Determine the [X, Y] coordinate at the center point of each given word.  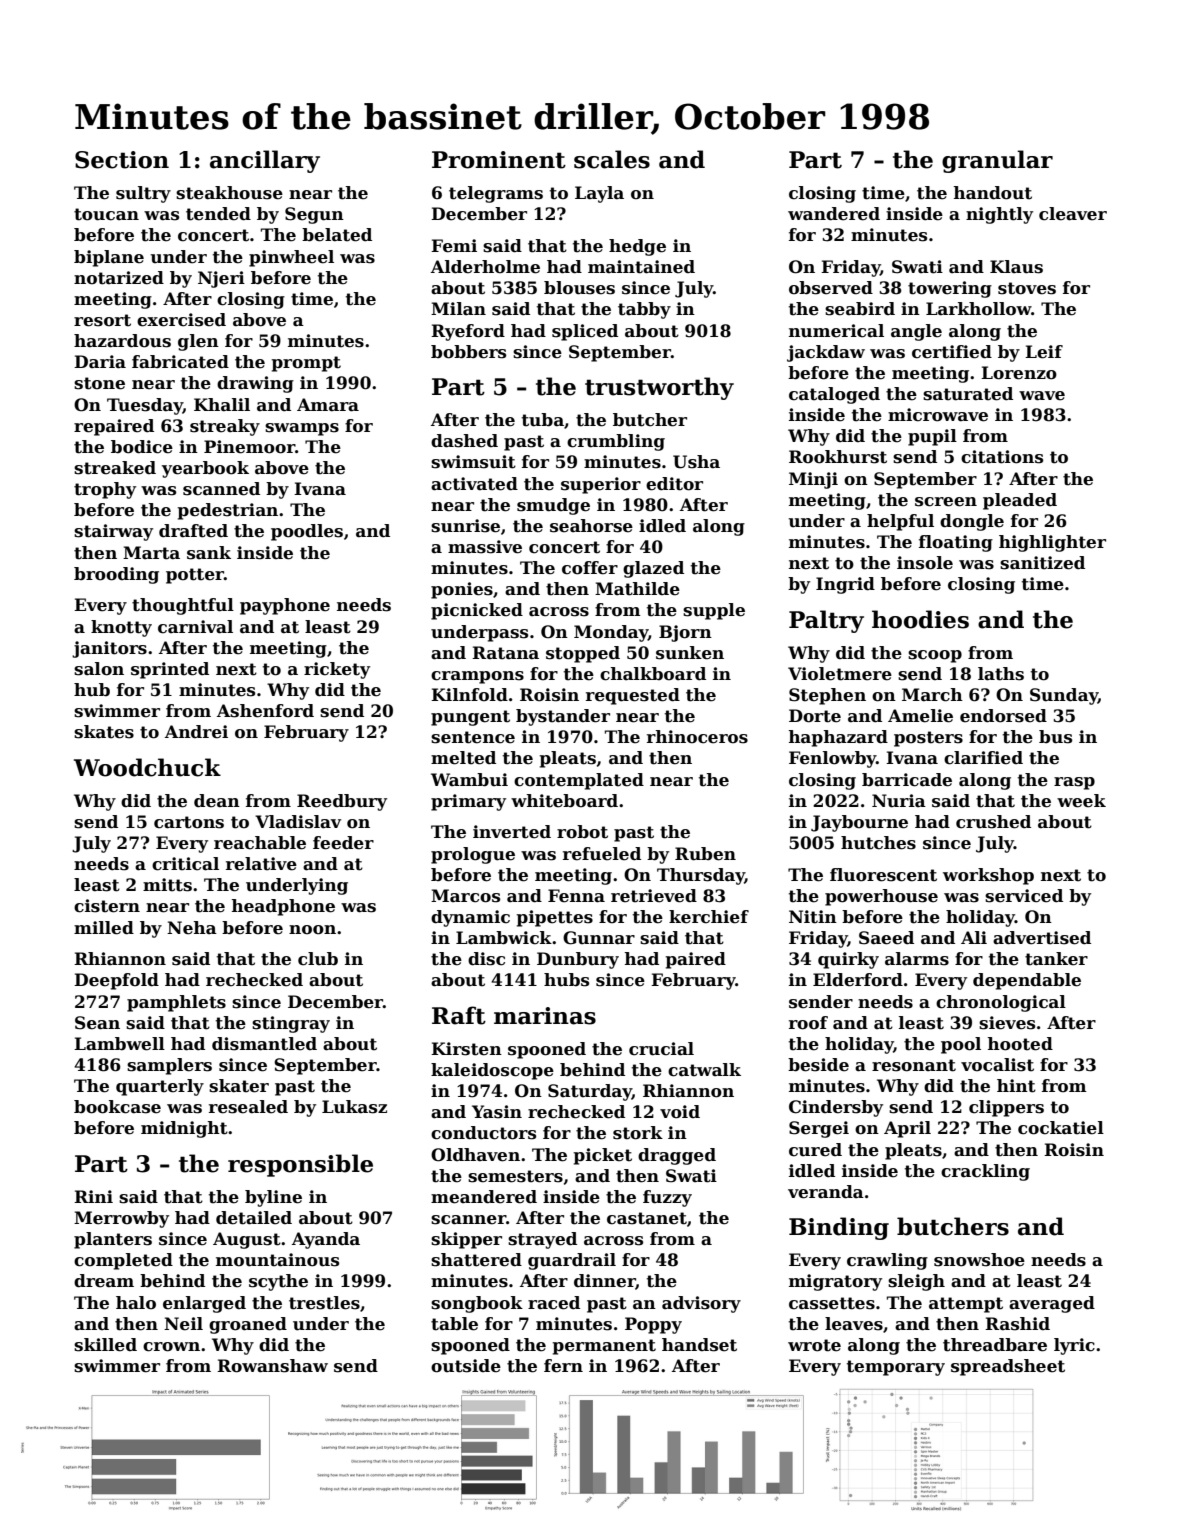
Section [122, 160]
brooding [116, 575]
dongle [972, 522]
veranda [826, 1192]
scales [612, 159]
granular [997, 161]
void [680, 1112]
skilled [105, 1345]
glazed [653, 569]
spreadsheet [1008, 1367]
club [318, 959]
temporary [896, 1368]
